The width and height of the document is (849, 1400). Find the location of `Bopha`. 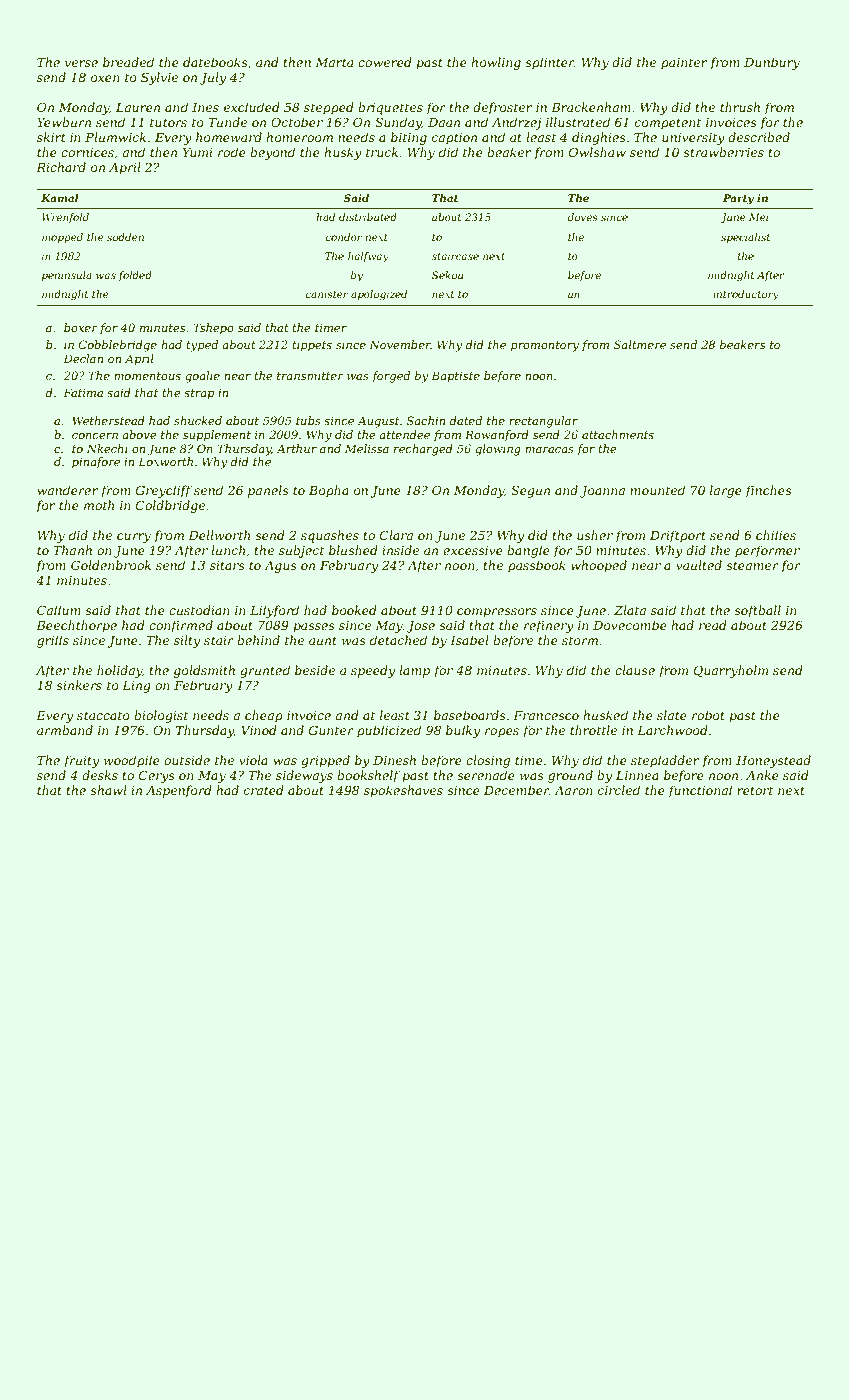

Bopha is located at coordinates (329, 491).
